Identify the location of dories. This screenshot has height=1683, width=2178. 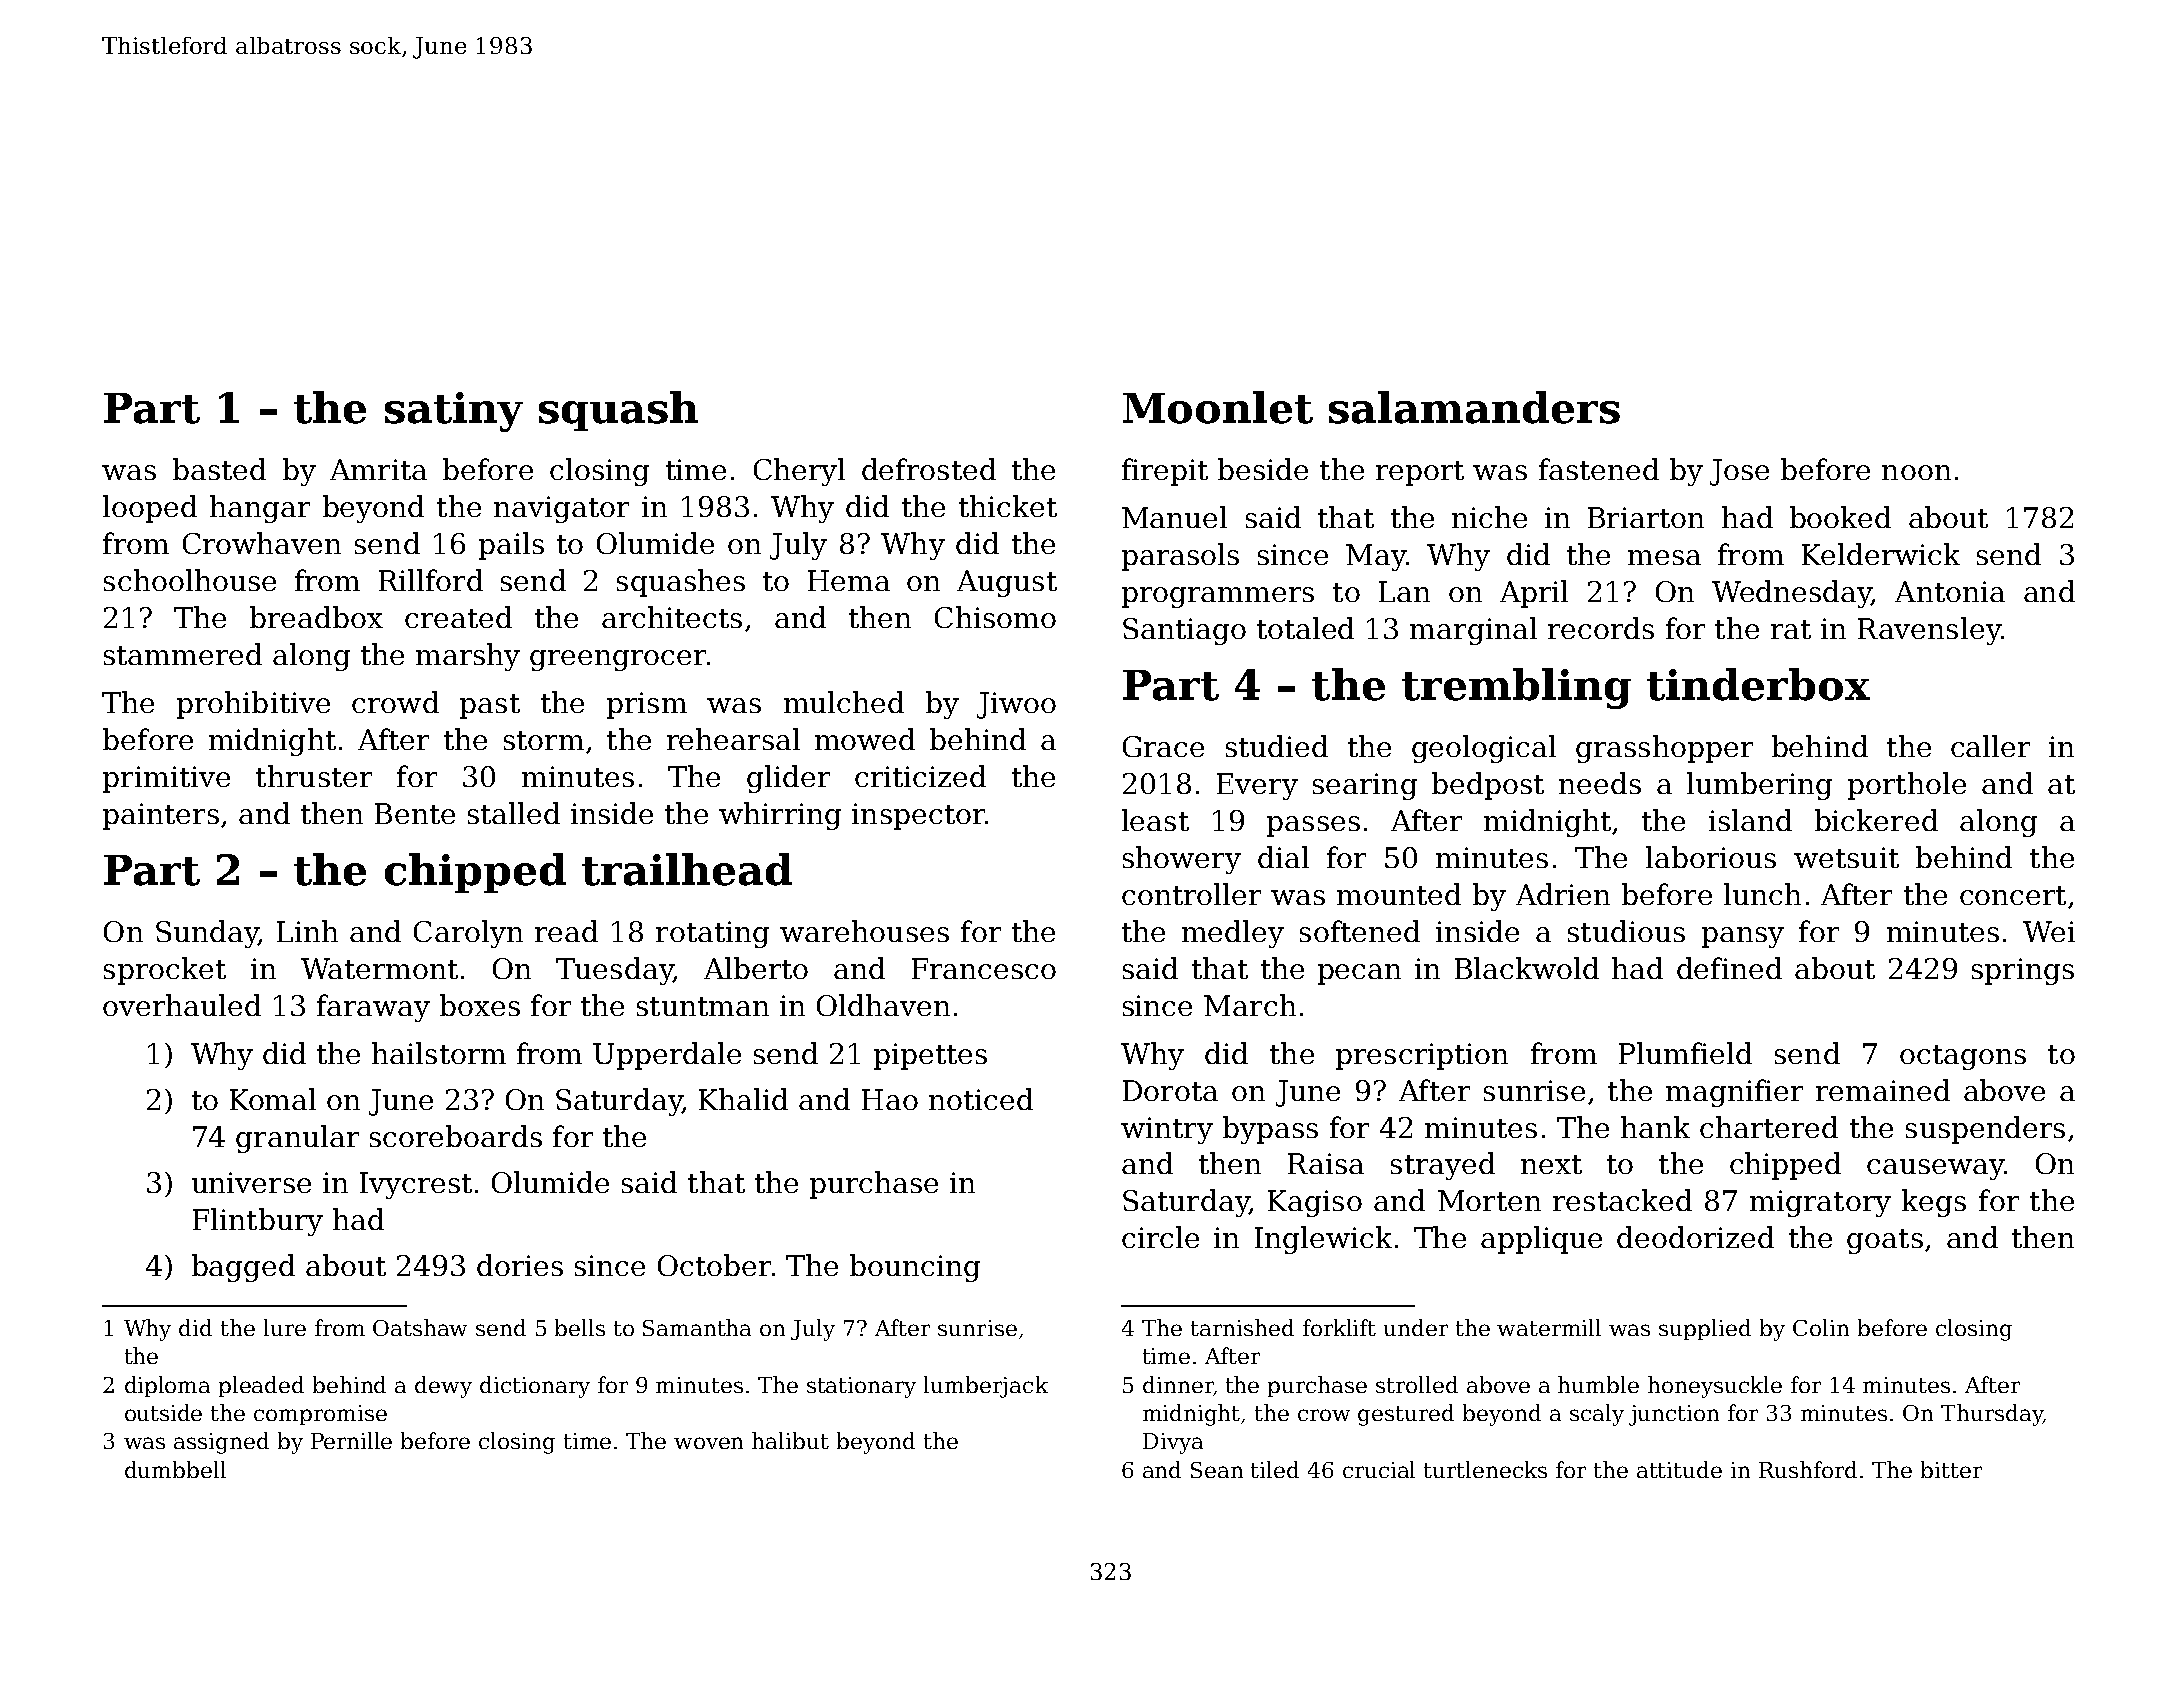
(520, 1265).
